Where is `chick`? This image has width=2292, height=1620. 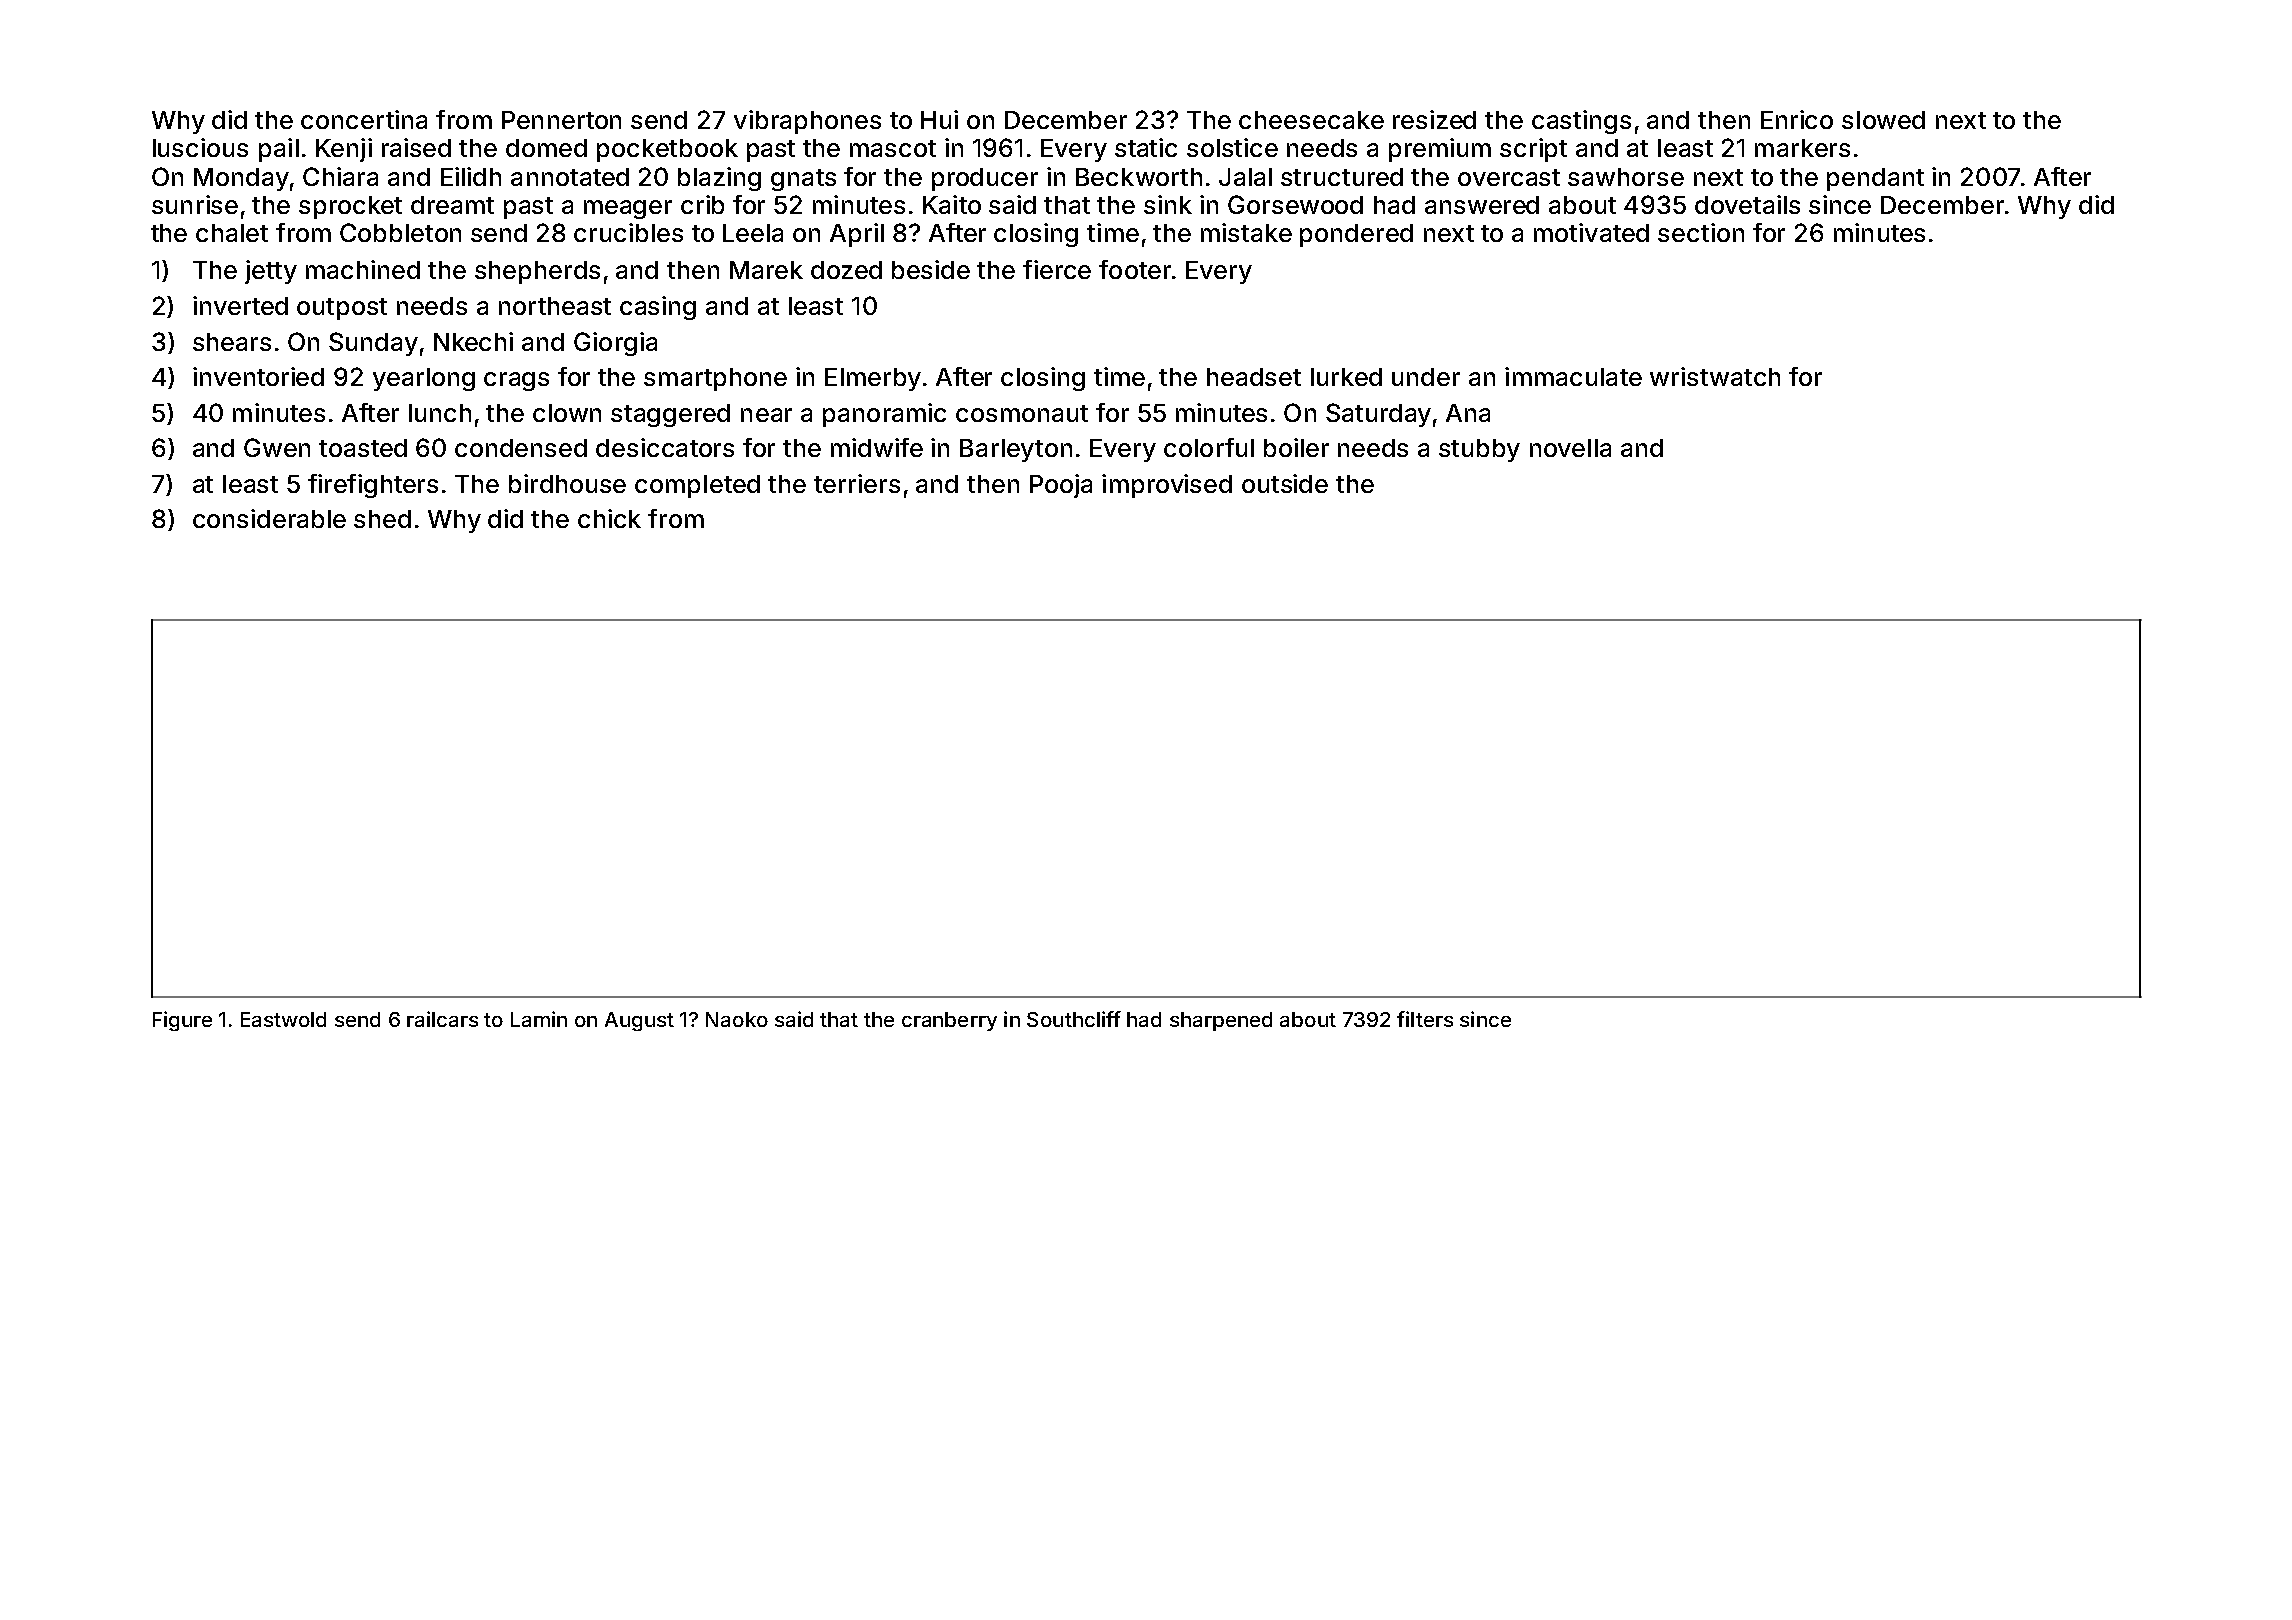 chick is located at coordinates (609, 518).
